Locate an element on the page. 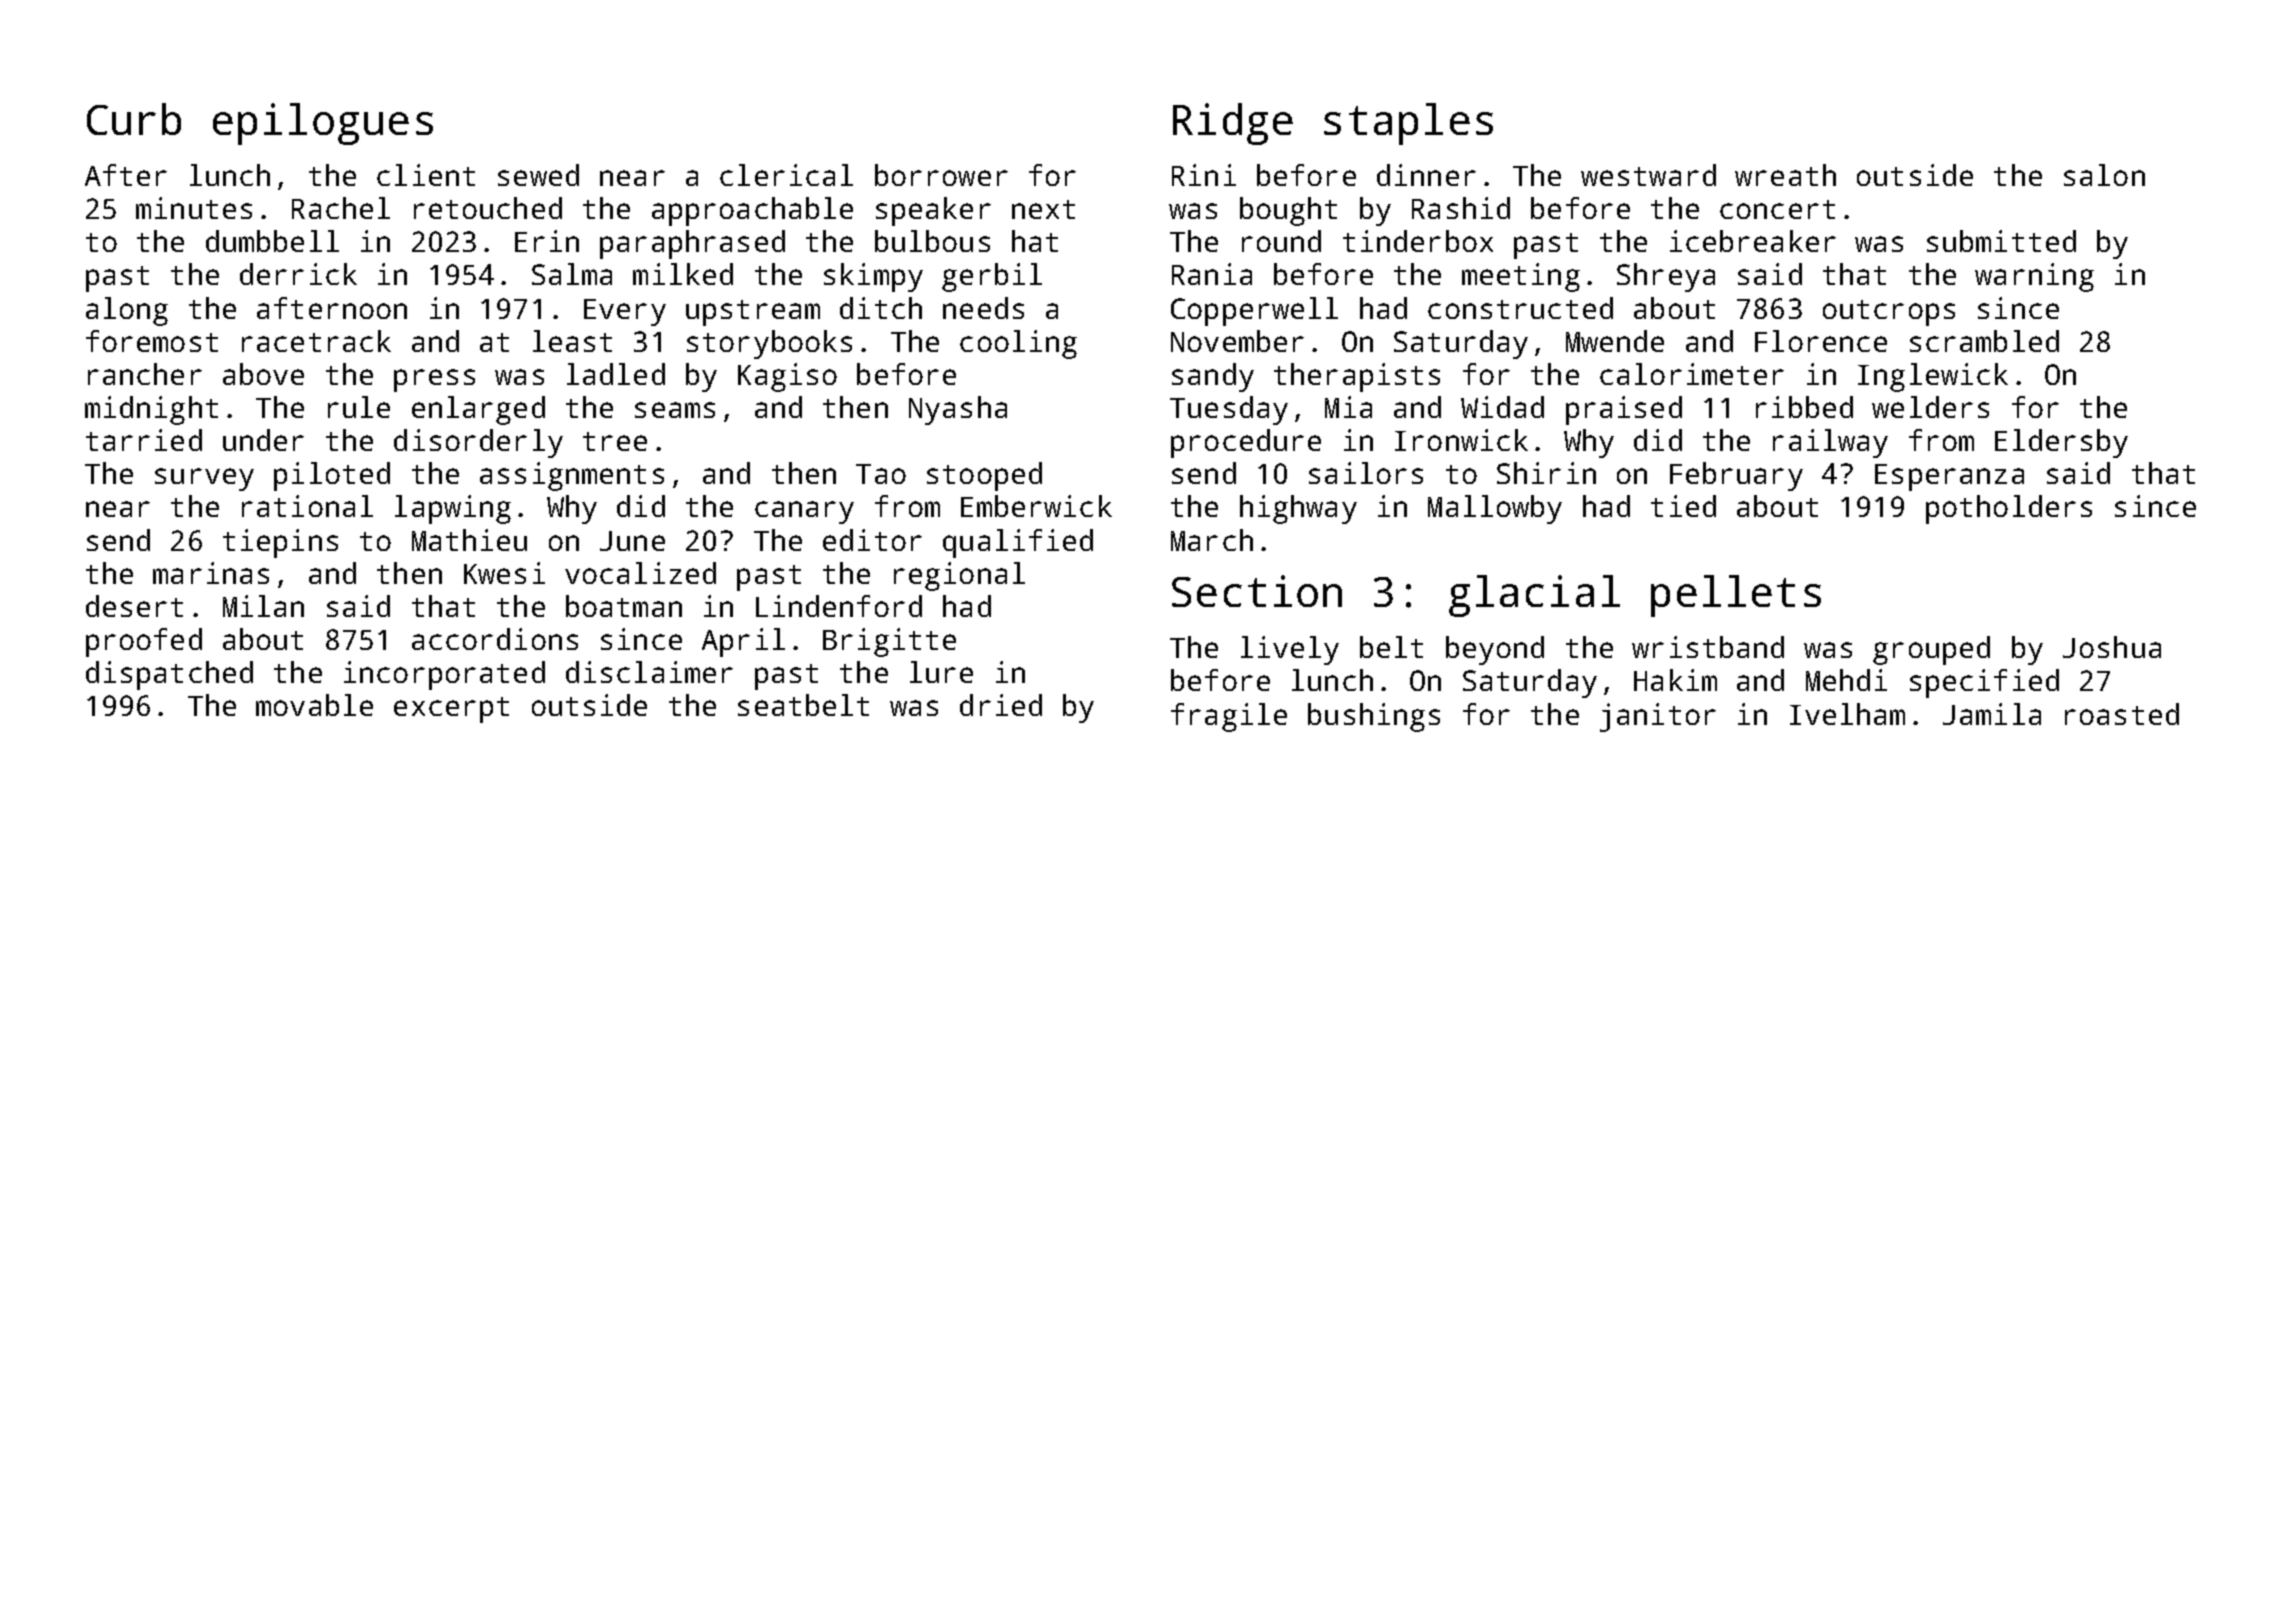 This page has height=1620, width=2292. excerpt is located at coordinates (451, 710).
